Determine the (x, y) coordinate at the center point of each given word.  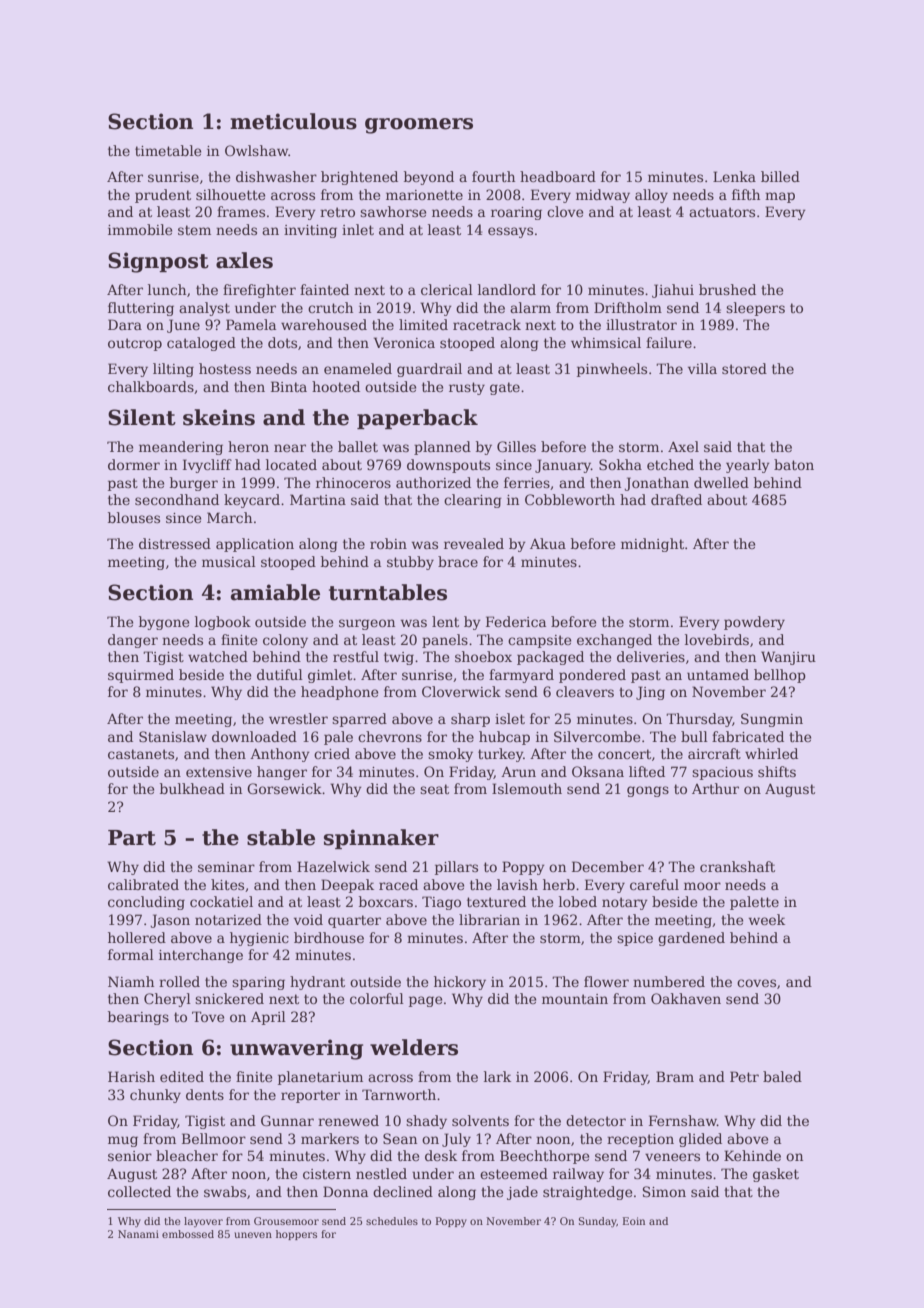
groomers (419, 126)
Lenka (734, 176)
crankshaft (737, 866)
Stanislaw (173, 736)
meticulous (293, 121)
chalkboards (151, 386)
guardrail (429, 370)
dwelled (721, 482)
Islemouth (527, 788)
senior (130, 1156)
